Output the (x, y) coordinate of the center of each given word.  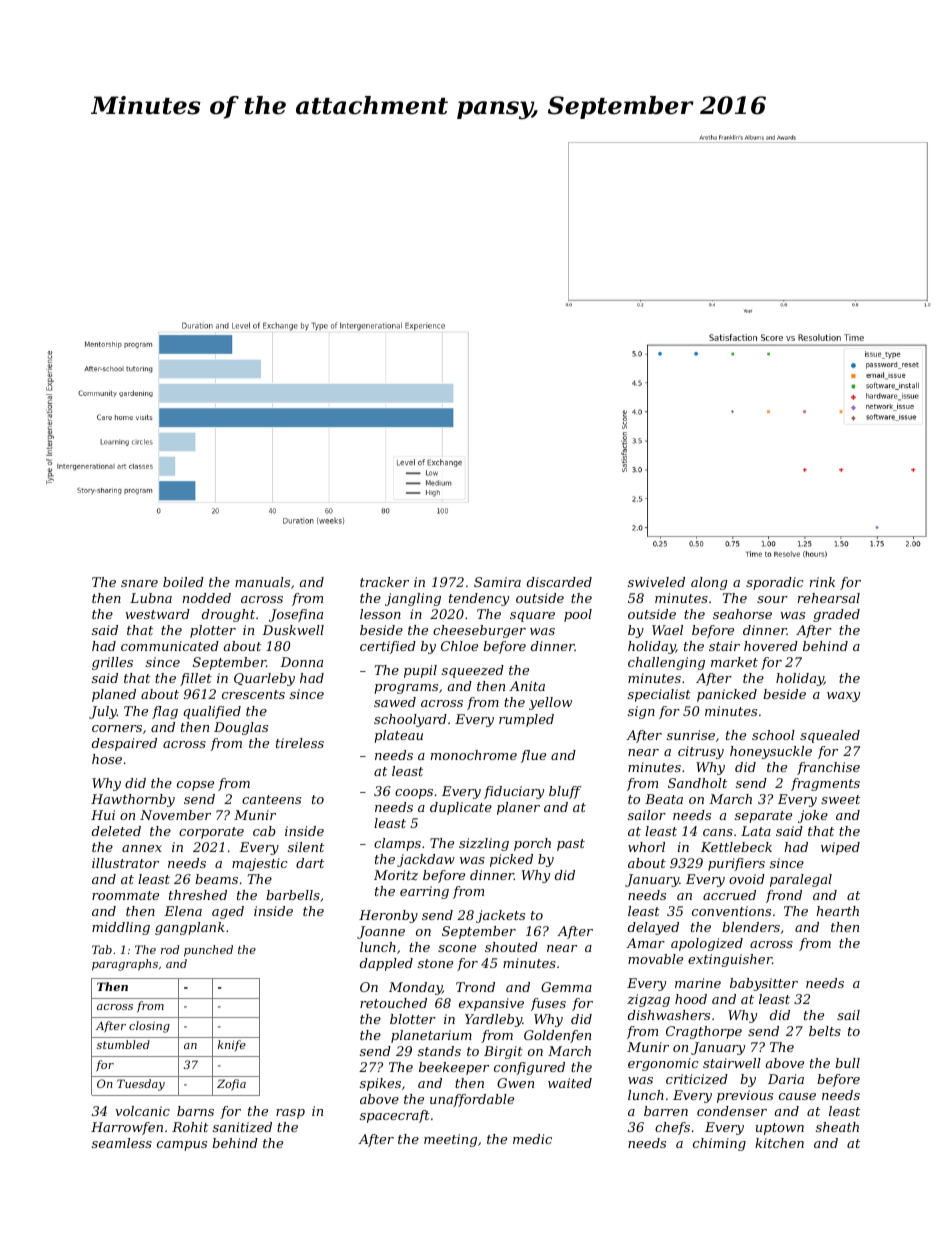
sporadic (774, 583)
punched (208, 951)
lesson (380, 614)
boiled (183, 582)
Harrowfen (127, 1128)
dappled (386, 964)
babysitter (764, 984)
